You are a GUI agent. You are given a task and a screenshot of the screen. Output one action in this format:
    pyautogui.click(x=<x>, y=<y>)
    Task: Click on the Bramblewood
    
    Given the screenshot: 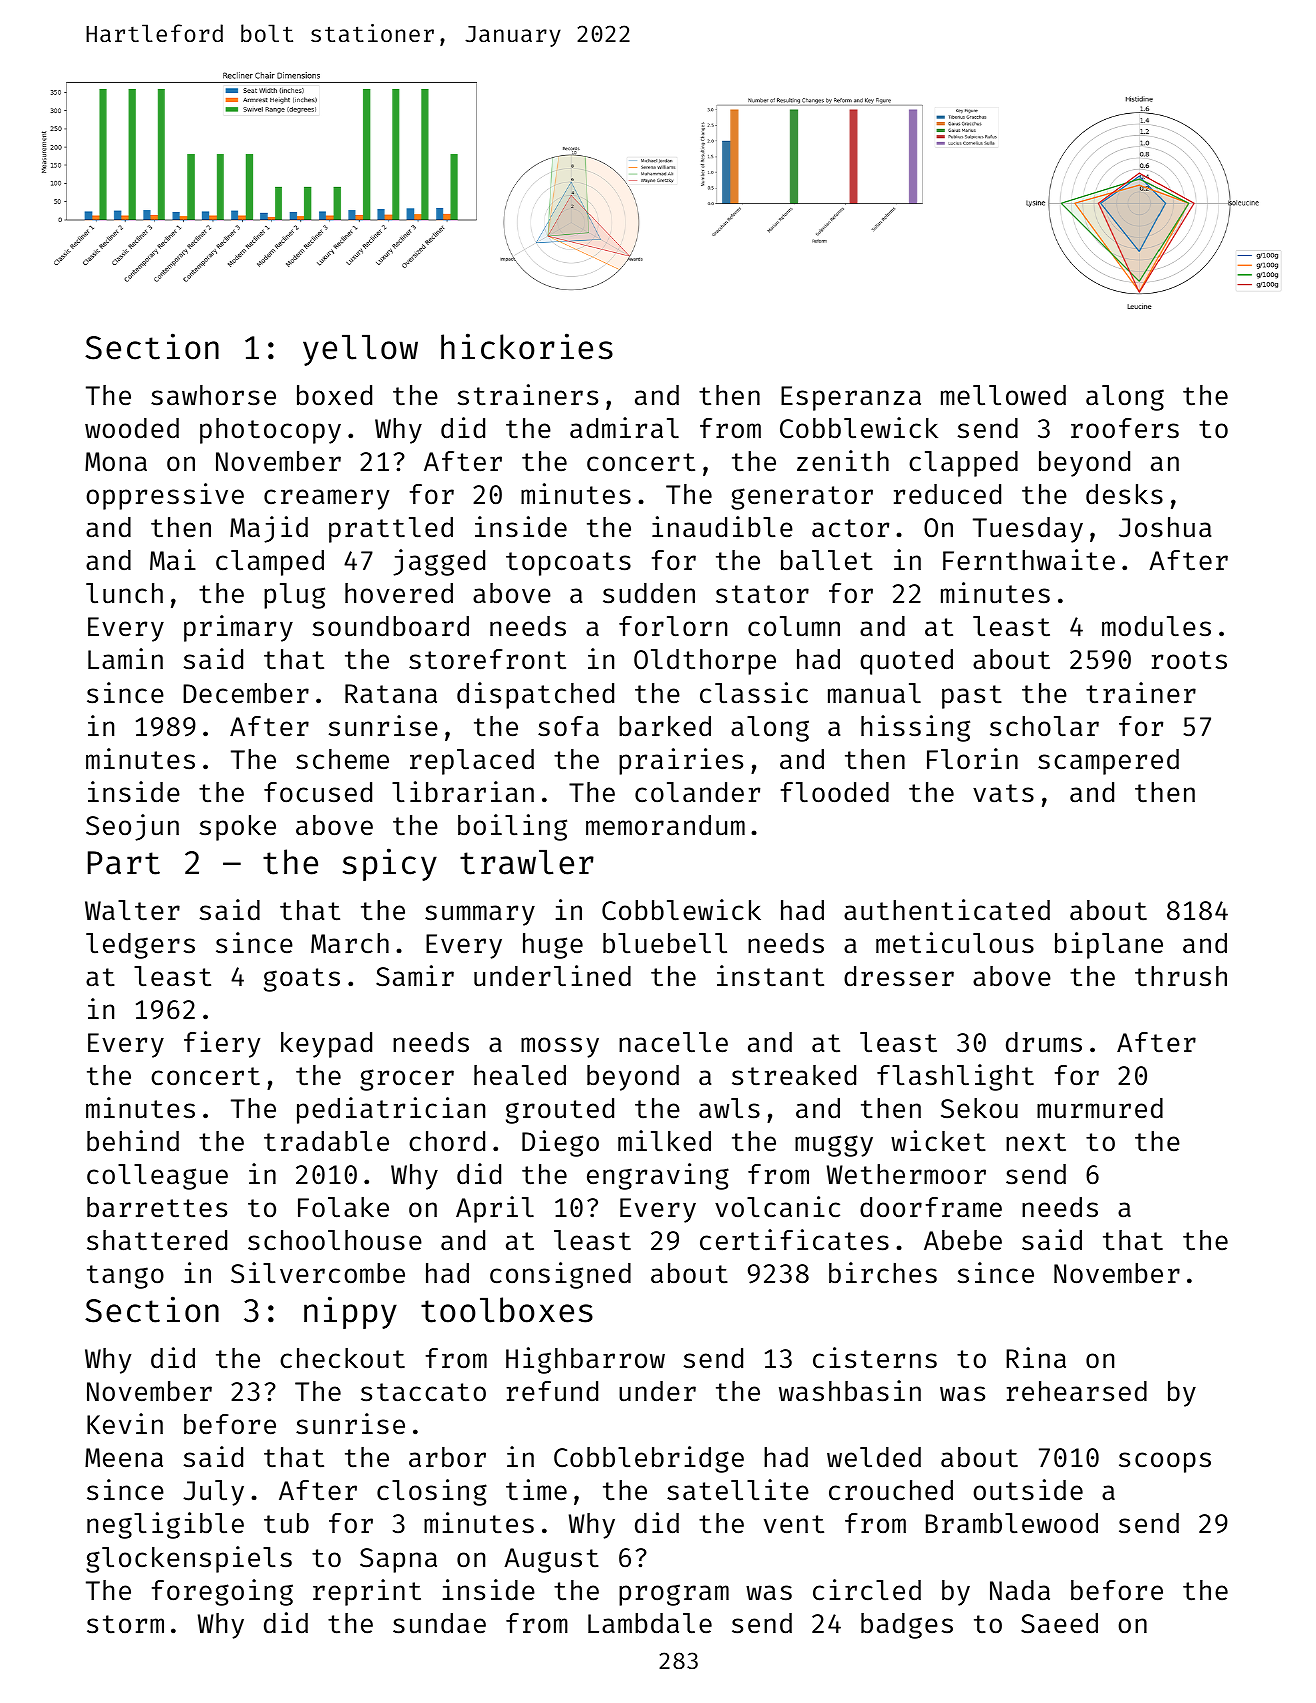 What is the action you would take?
    pyautogui.click(x=1012, y=1523)
